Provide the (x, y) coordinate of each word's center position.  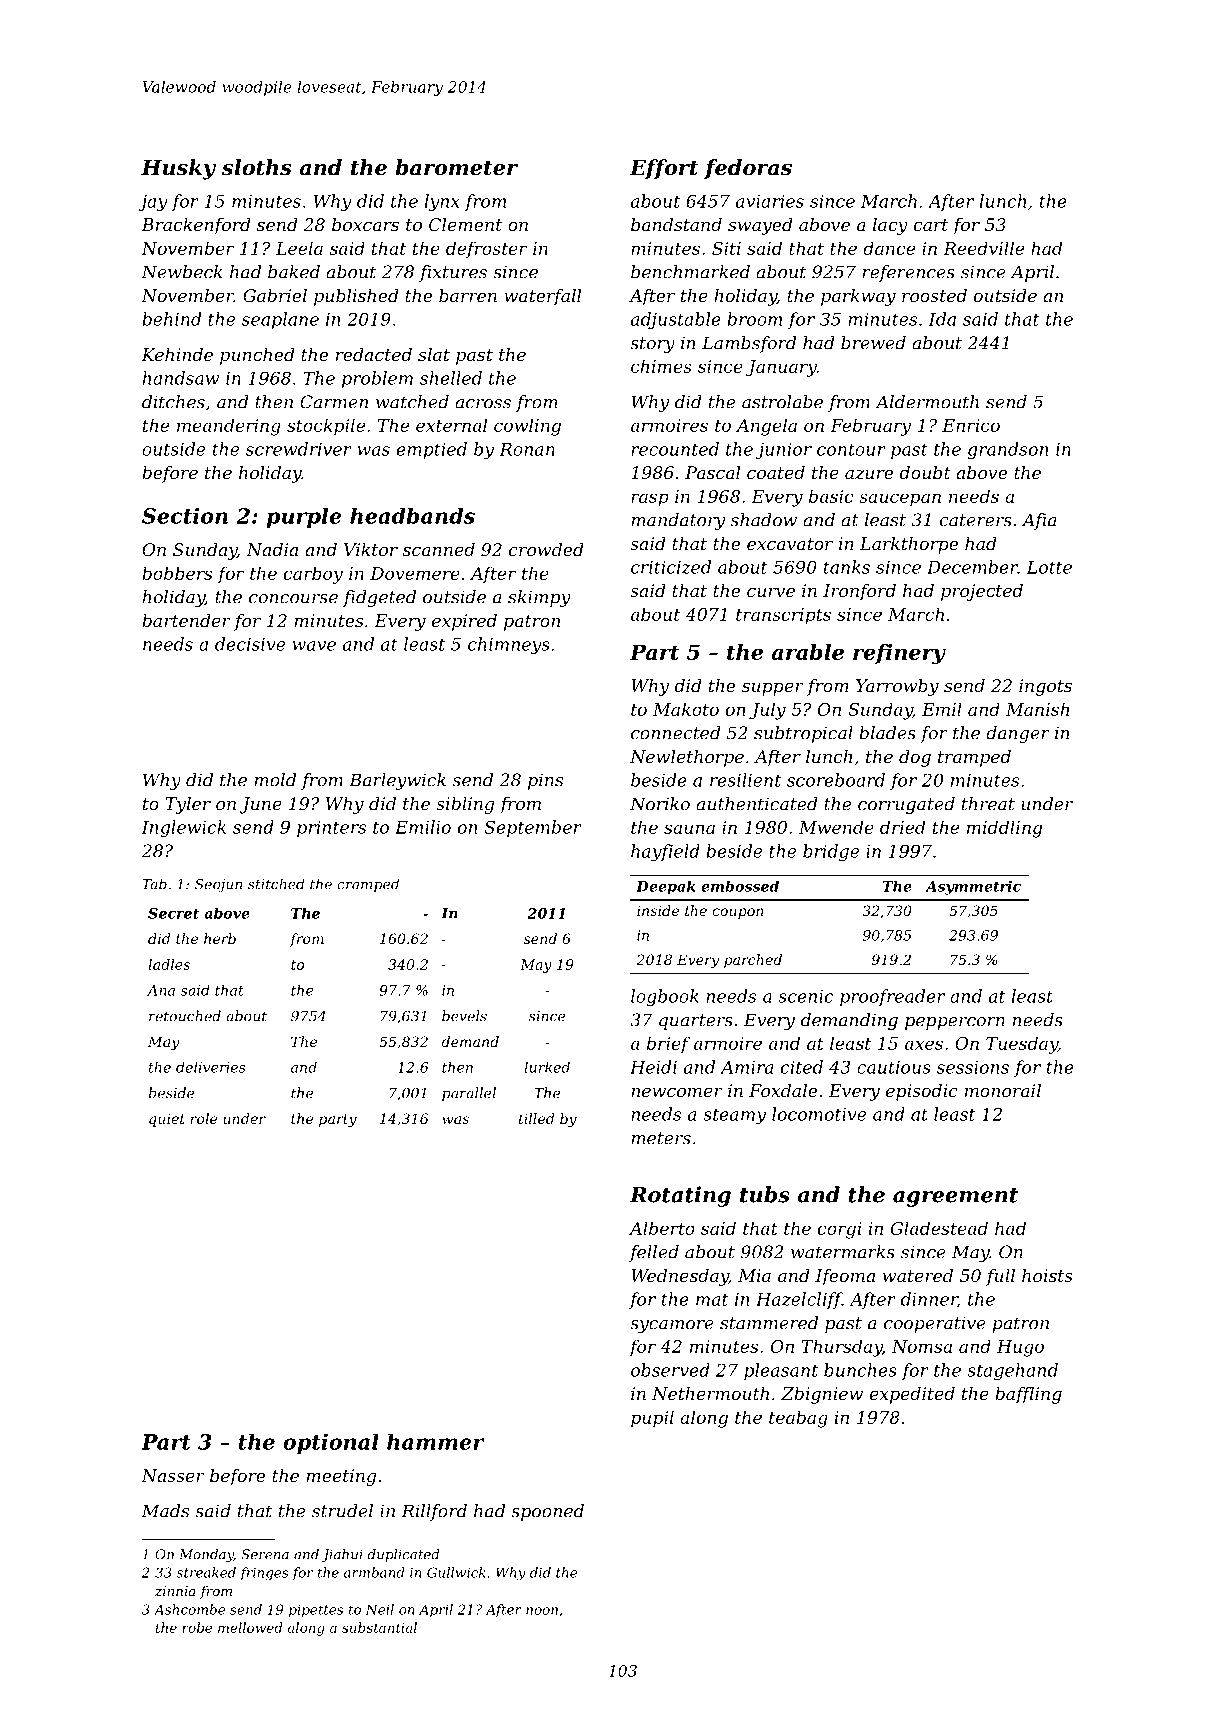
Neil (380, 1609)
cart (931, 225)
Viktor (371, 549)
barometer (456, 167)
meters (661, 1138)
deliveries (211, 1067)
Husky (178, 169)
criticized (671, 567)
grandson (1007, 450)
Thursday (841, 1348)
